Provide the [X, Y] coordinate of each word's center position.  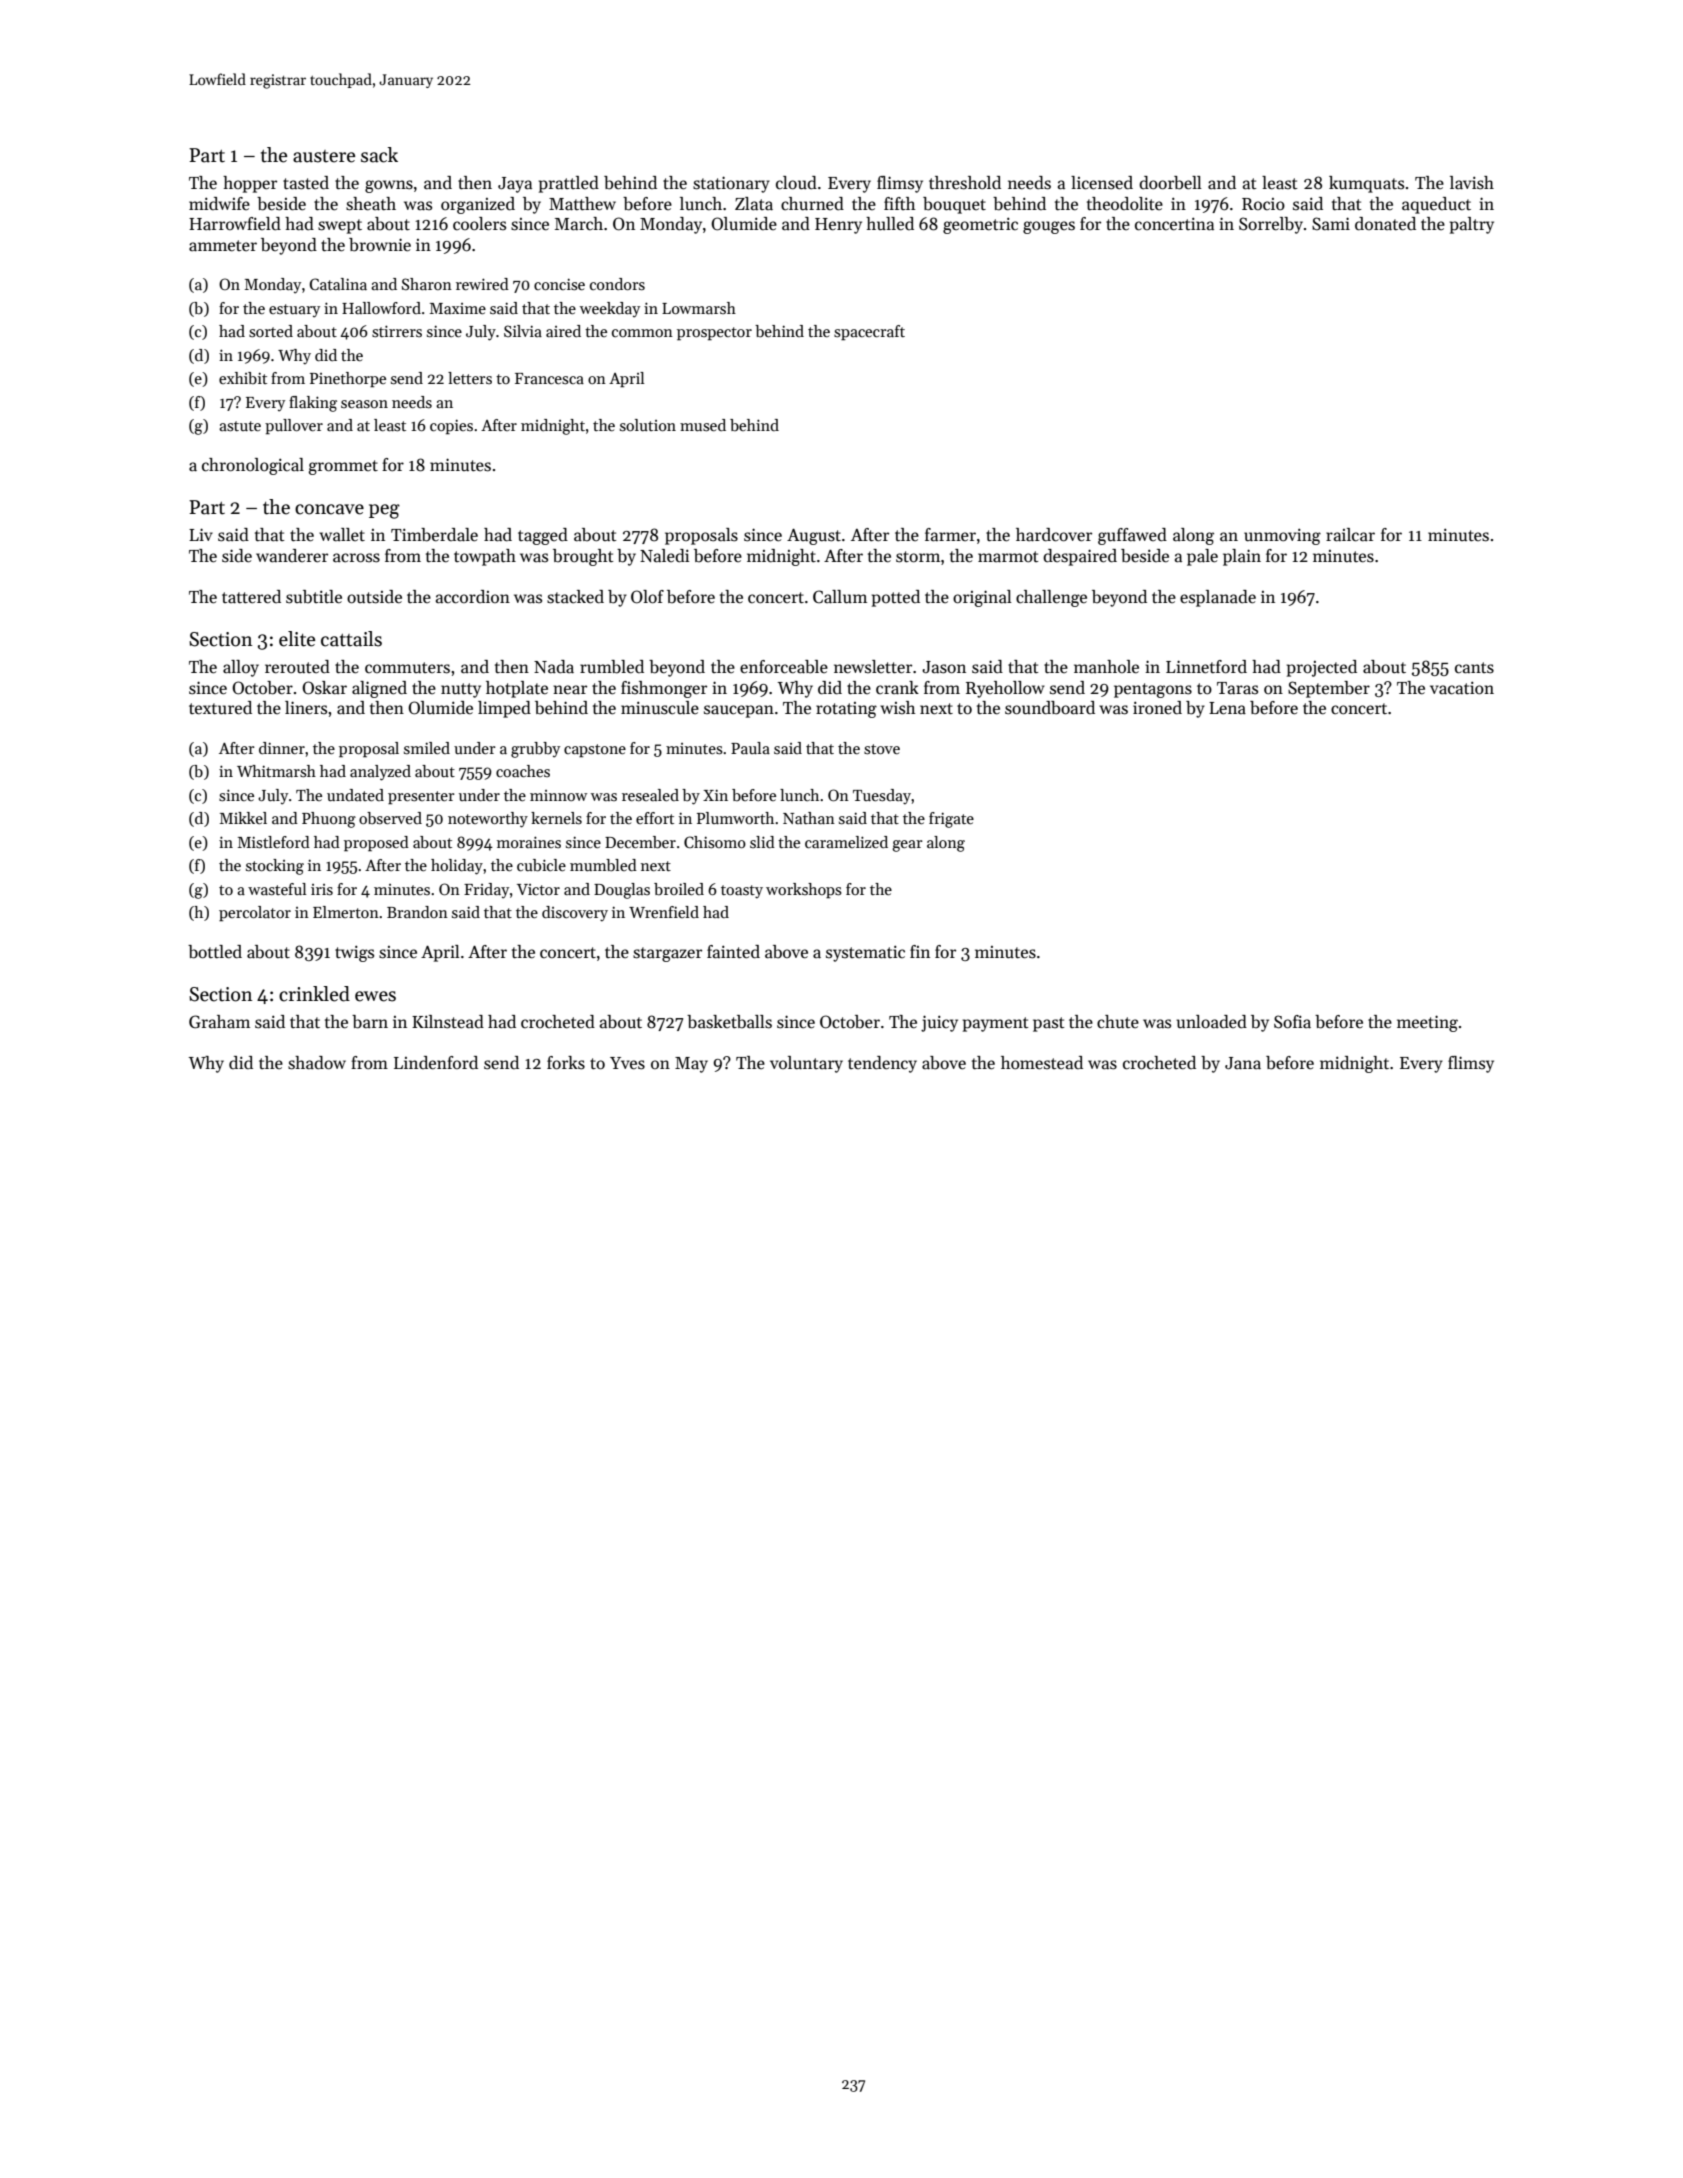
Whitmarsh [276, 771]
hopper [250, 184]
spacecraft [869, 333]
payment [996, 1024]
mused [703, 425]
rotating [846, 710]
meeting [1427, 1023]
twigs [354, 953]
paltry [1472, 225]
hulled [890, 224]
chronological [253, 466]
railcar [1350, 535]
